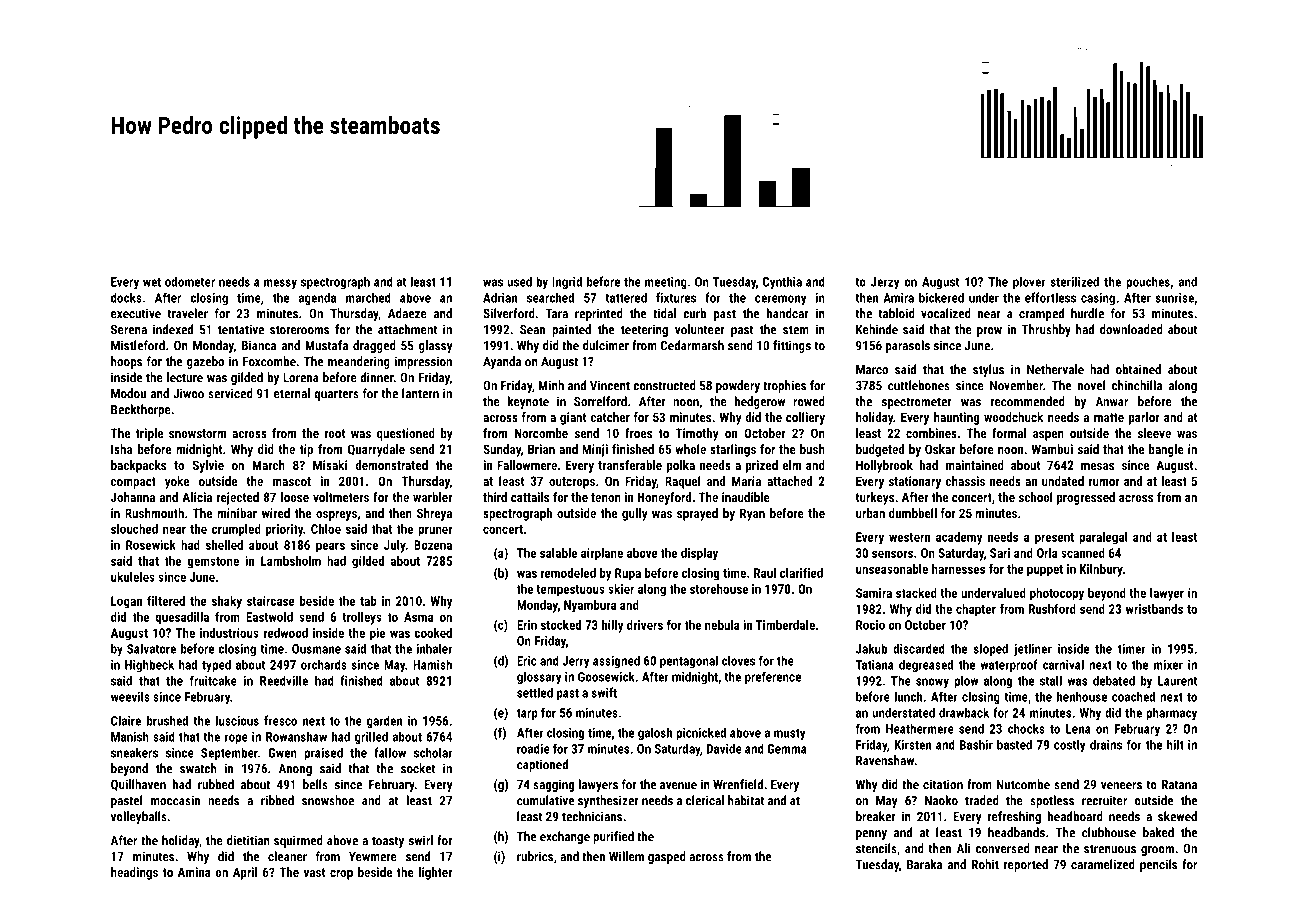 The width and height of the screenshot is (1308, 924). Describe the element at coordinates (435, 873) in the screenshot. I see `lighter` at that location.
